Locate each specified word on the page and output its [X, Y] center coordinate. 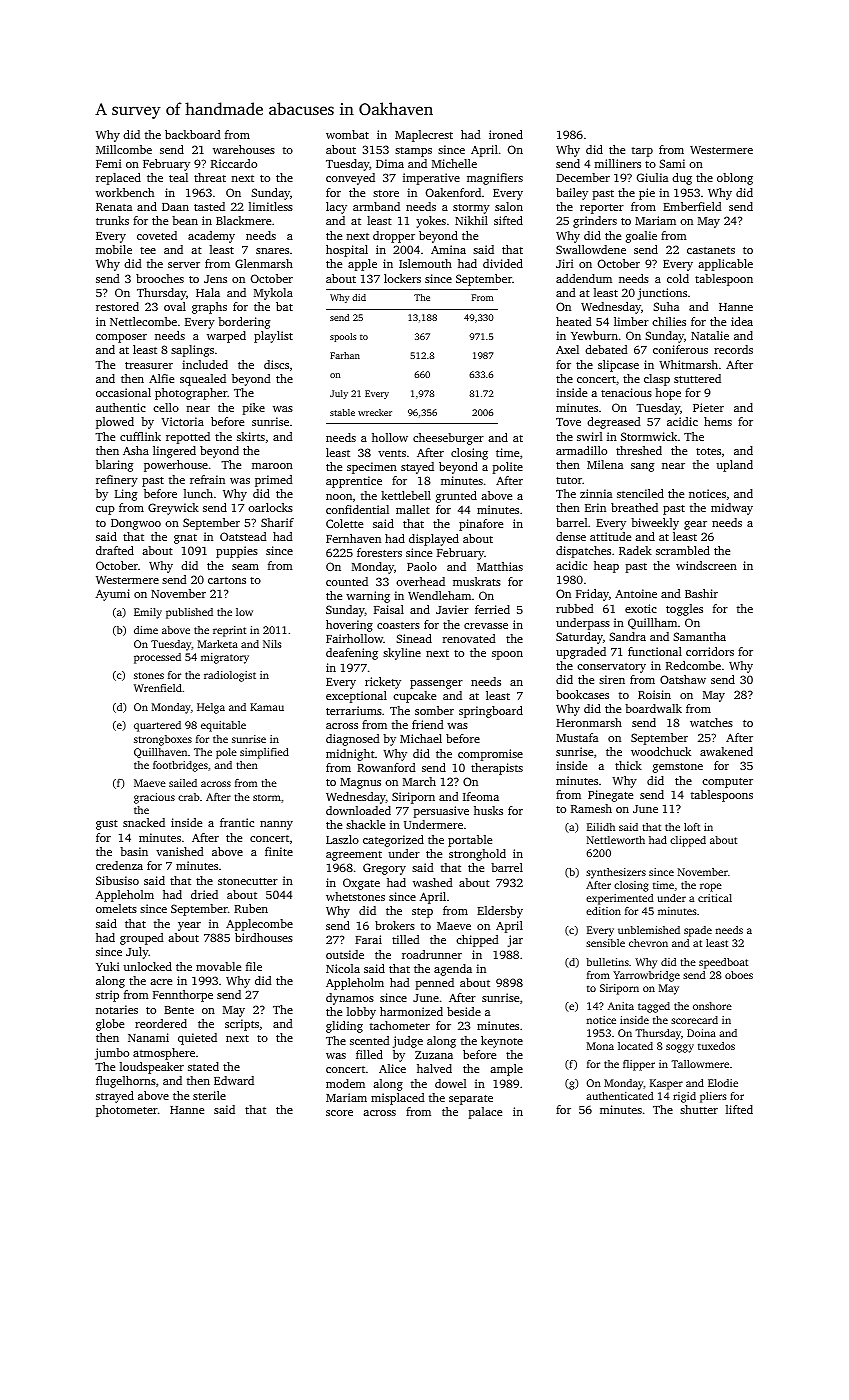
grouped [142, 939]
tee [148, 250]
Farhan [345, 355]
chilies [669, 321]
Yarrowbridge [646, 976]
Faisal [389, 609]
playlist [273, 337]
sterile [209, 1095]
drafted [115, 550]
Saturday [579, 638]
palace [485, 1113]
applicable [725, 265]
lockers [402, 278]
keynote [502, 1042]
